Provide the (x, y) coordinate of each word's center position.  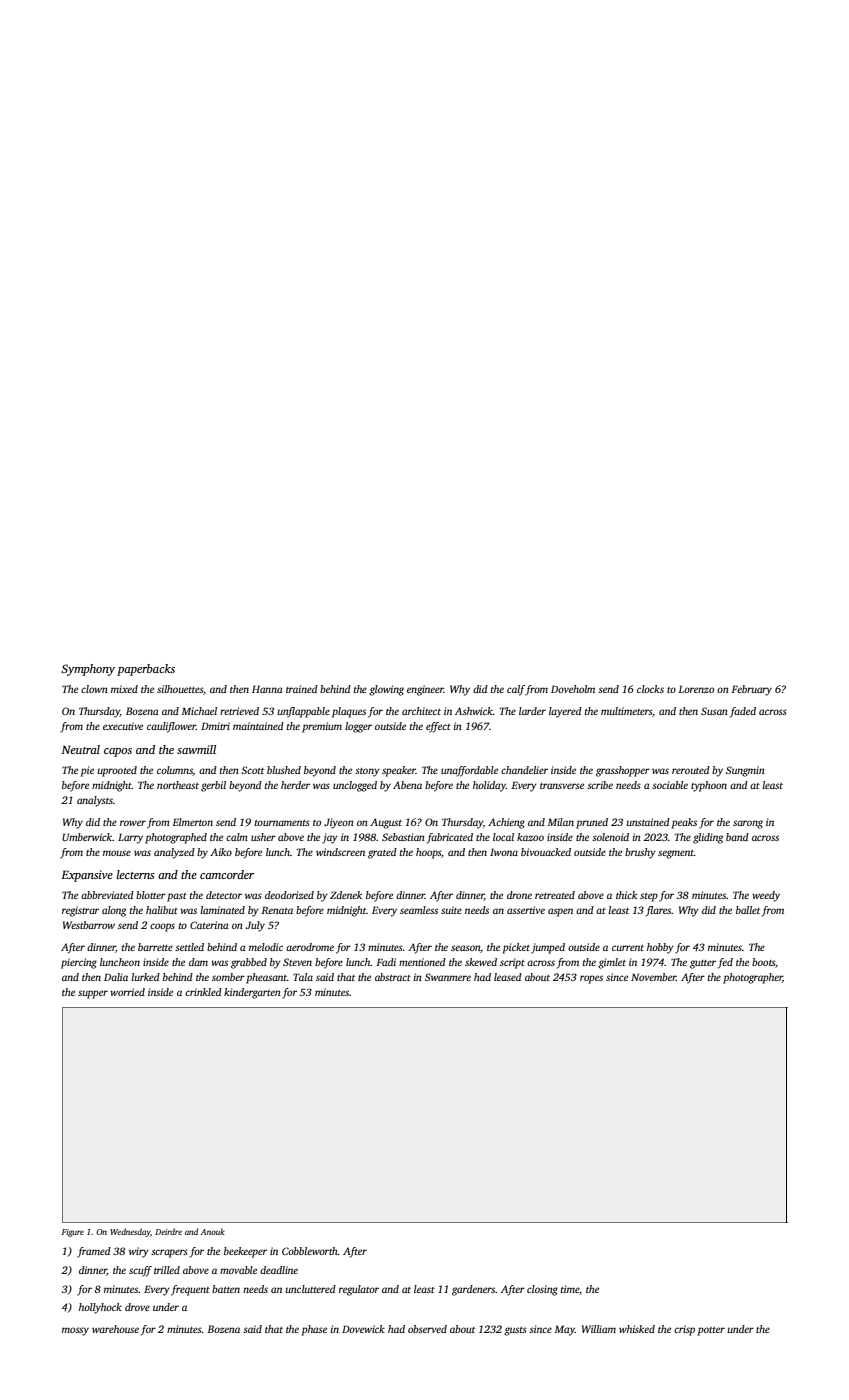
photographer (753, 978)
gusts (515, 1331)
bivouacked (546, 852)
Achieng (506, 823)
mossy (75, 1331)
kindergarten (252, 993)
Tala (303, 977)
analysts (95, 801)
